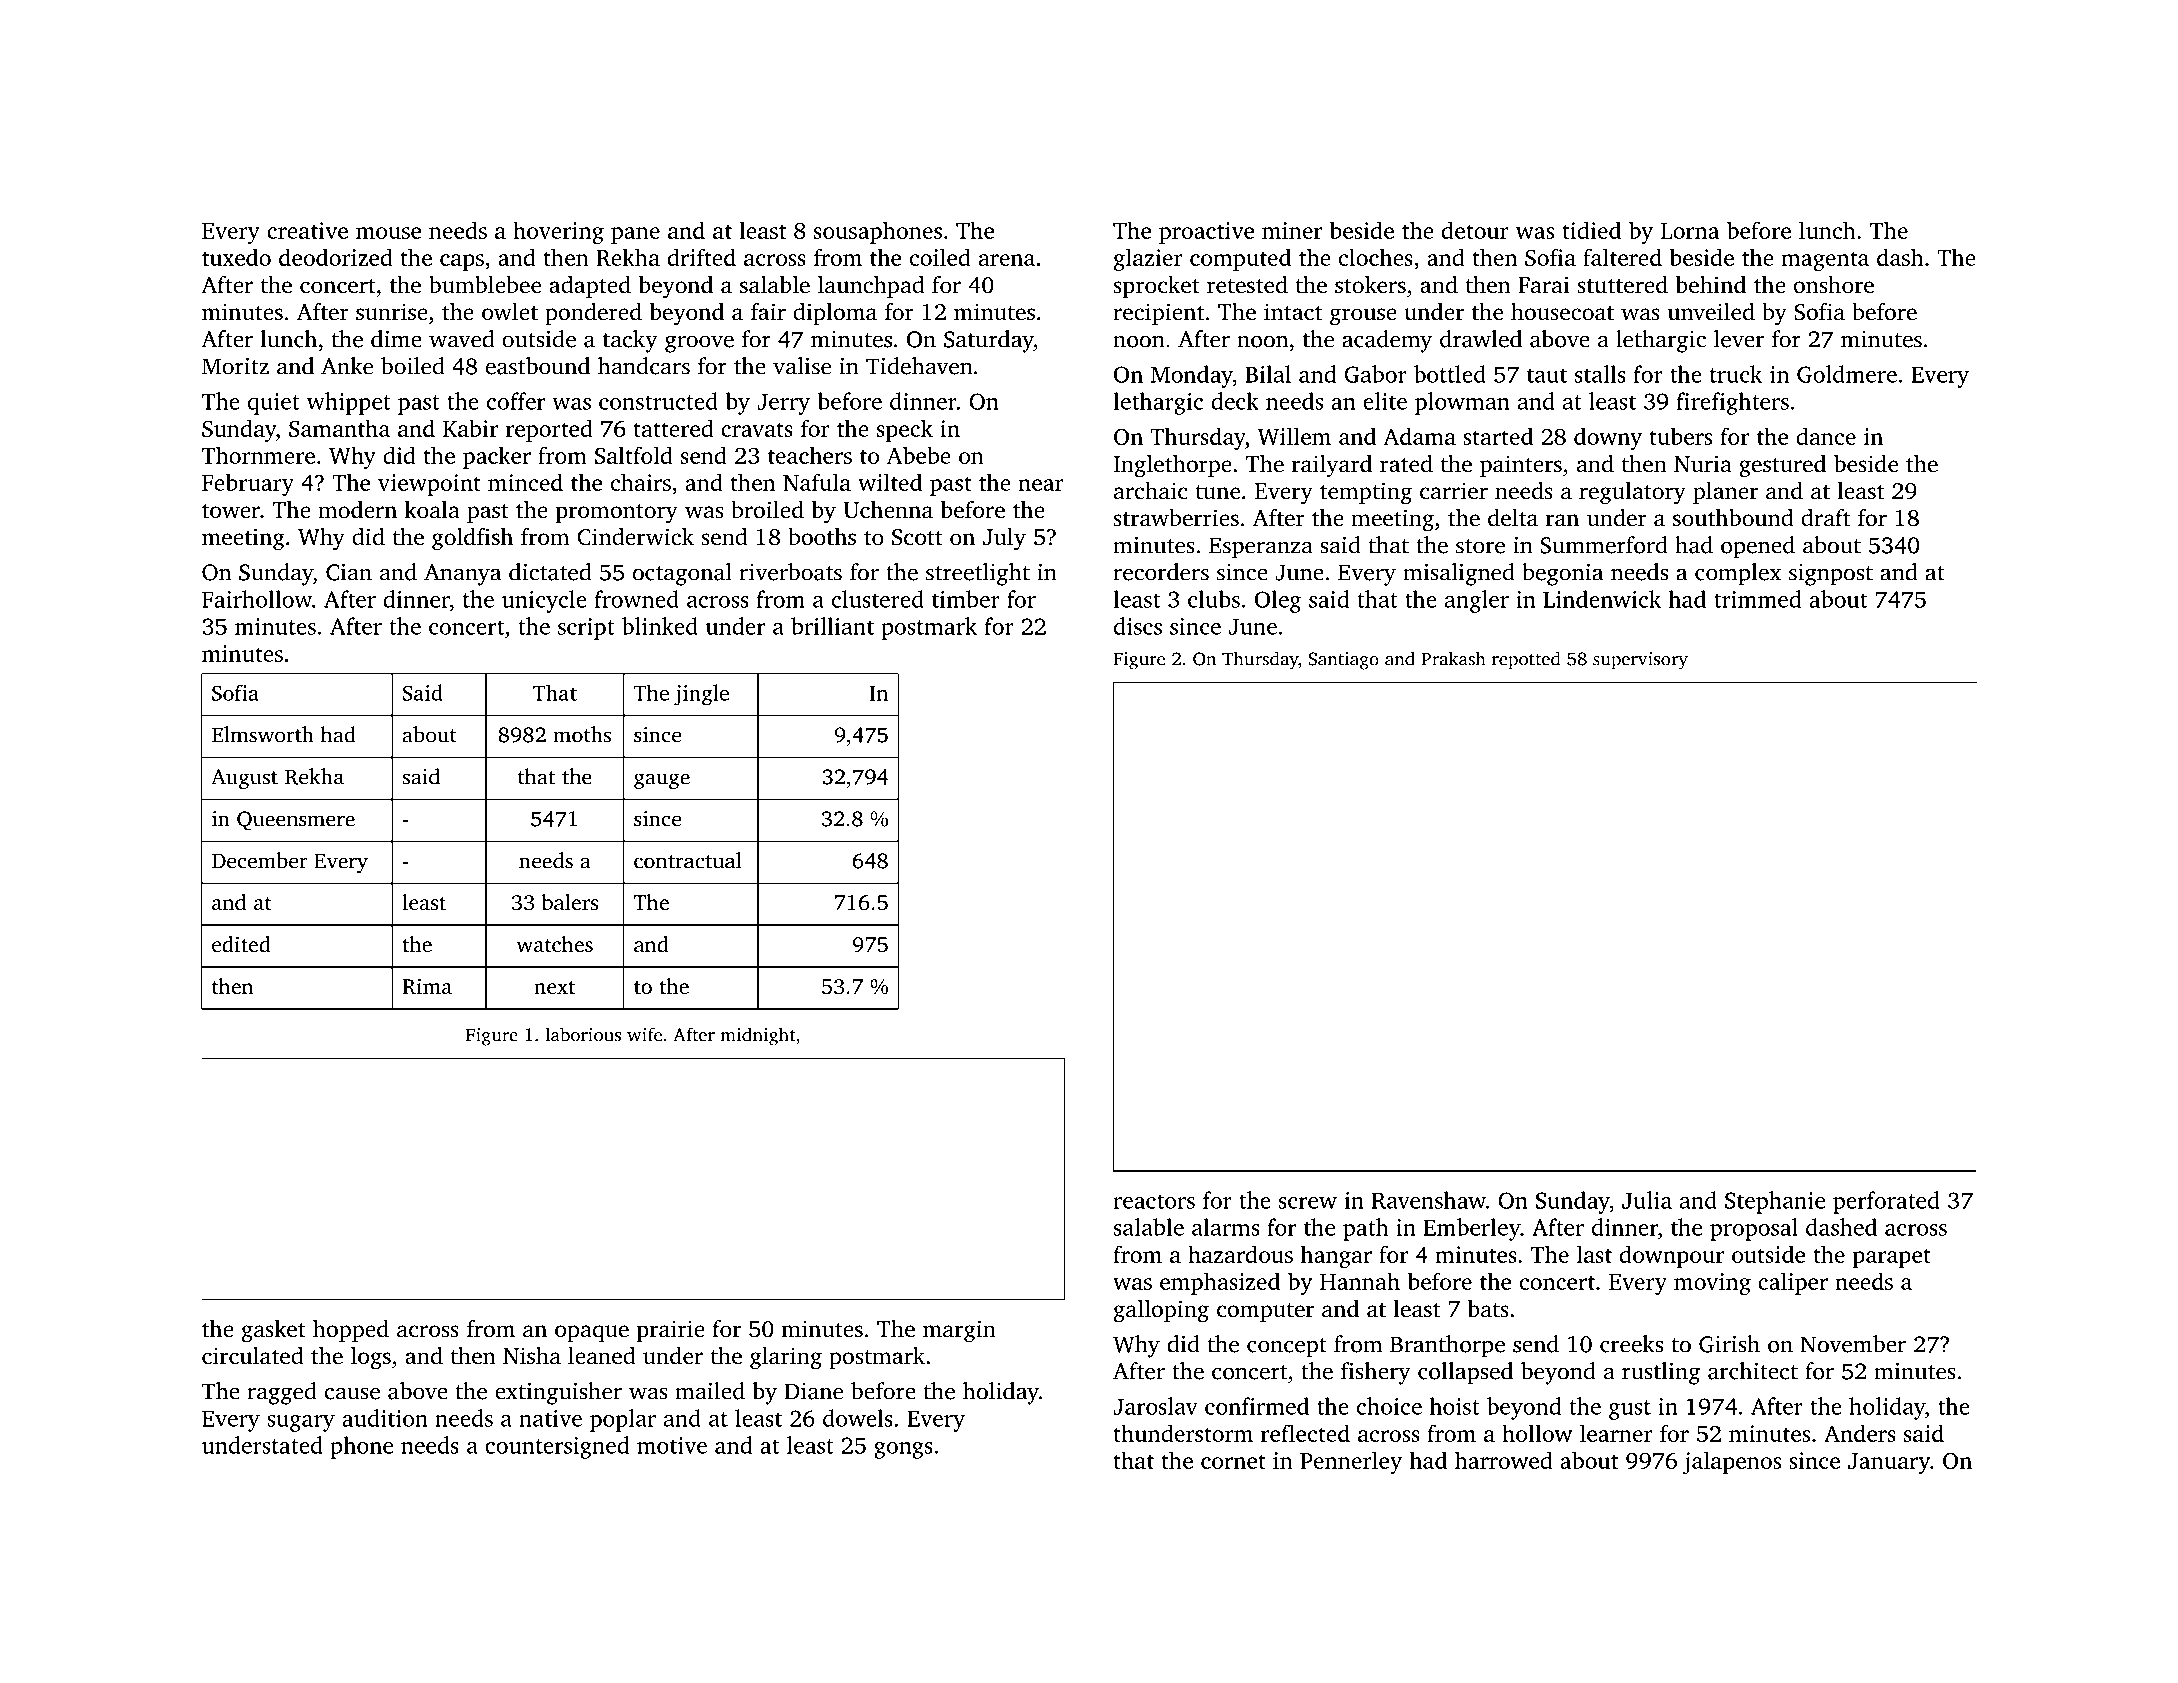  What do you see at coordinates (1261, 548) in the page?
I see `Esperanza` at bounding box center [1261, 548].
